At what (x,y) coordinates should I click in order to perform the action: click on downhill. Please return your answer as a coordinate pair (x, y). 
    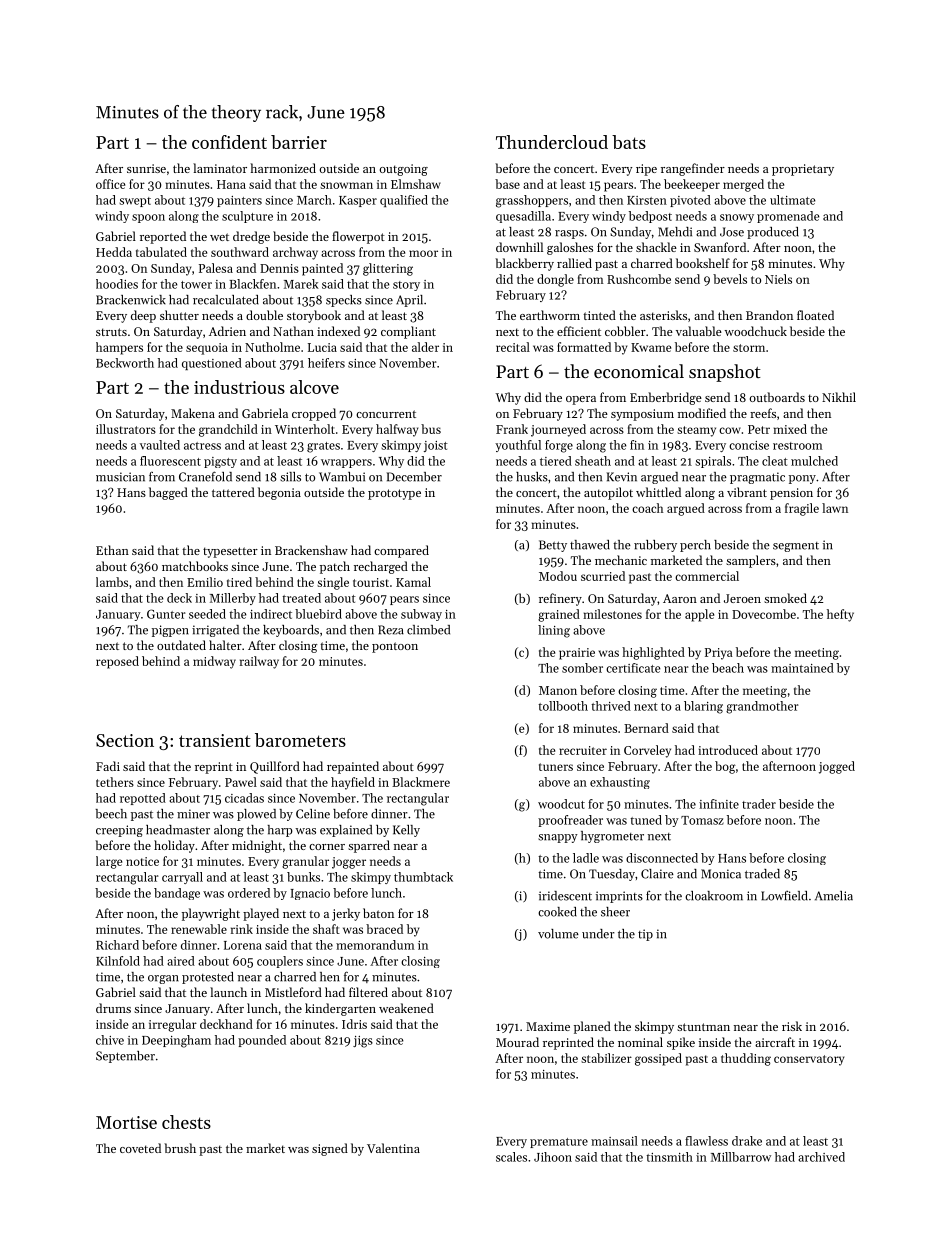
    Looking at the image, I should click on (519, 247).
